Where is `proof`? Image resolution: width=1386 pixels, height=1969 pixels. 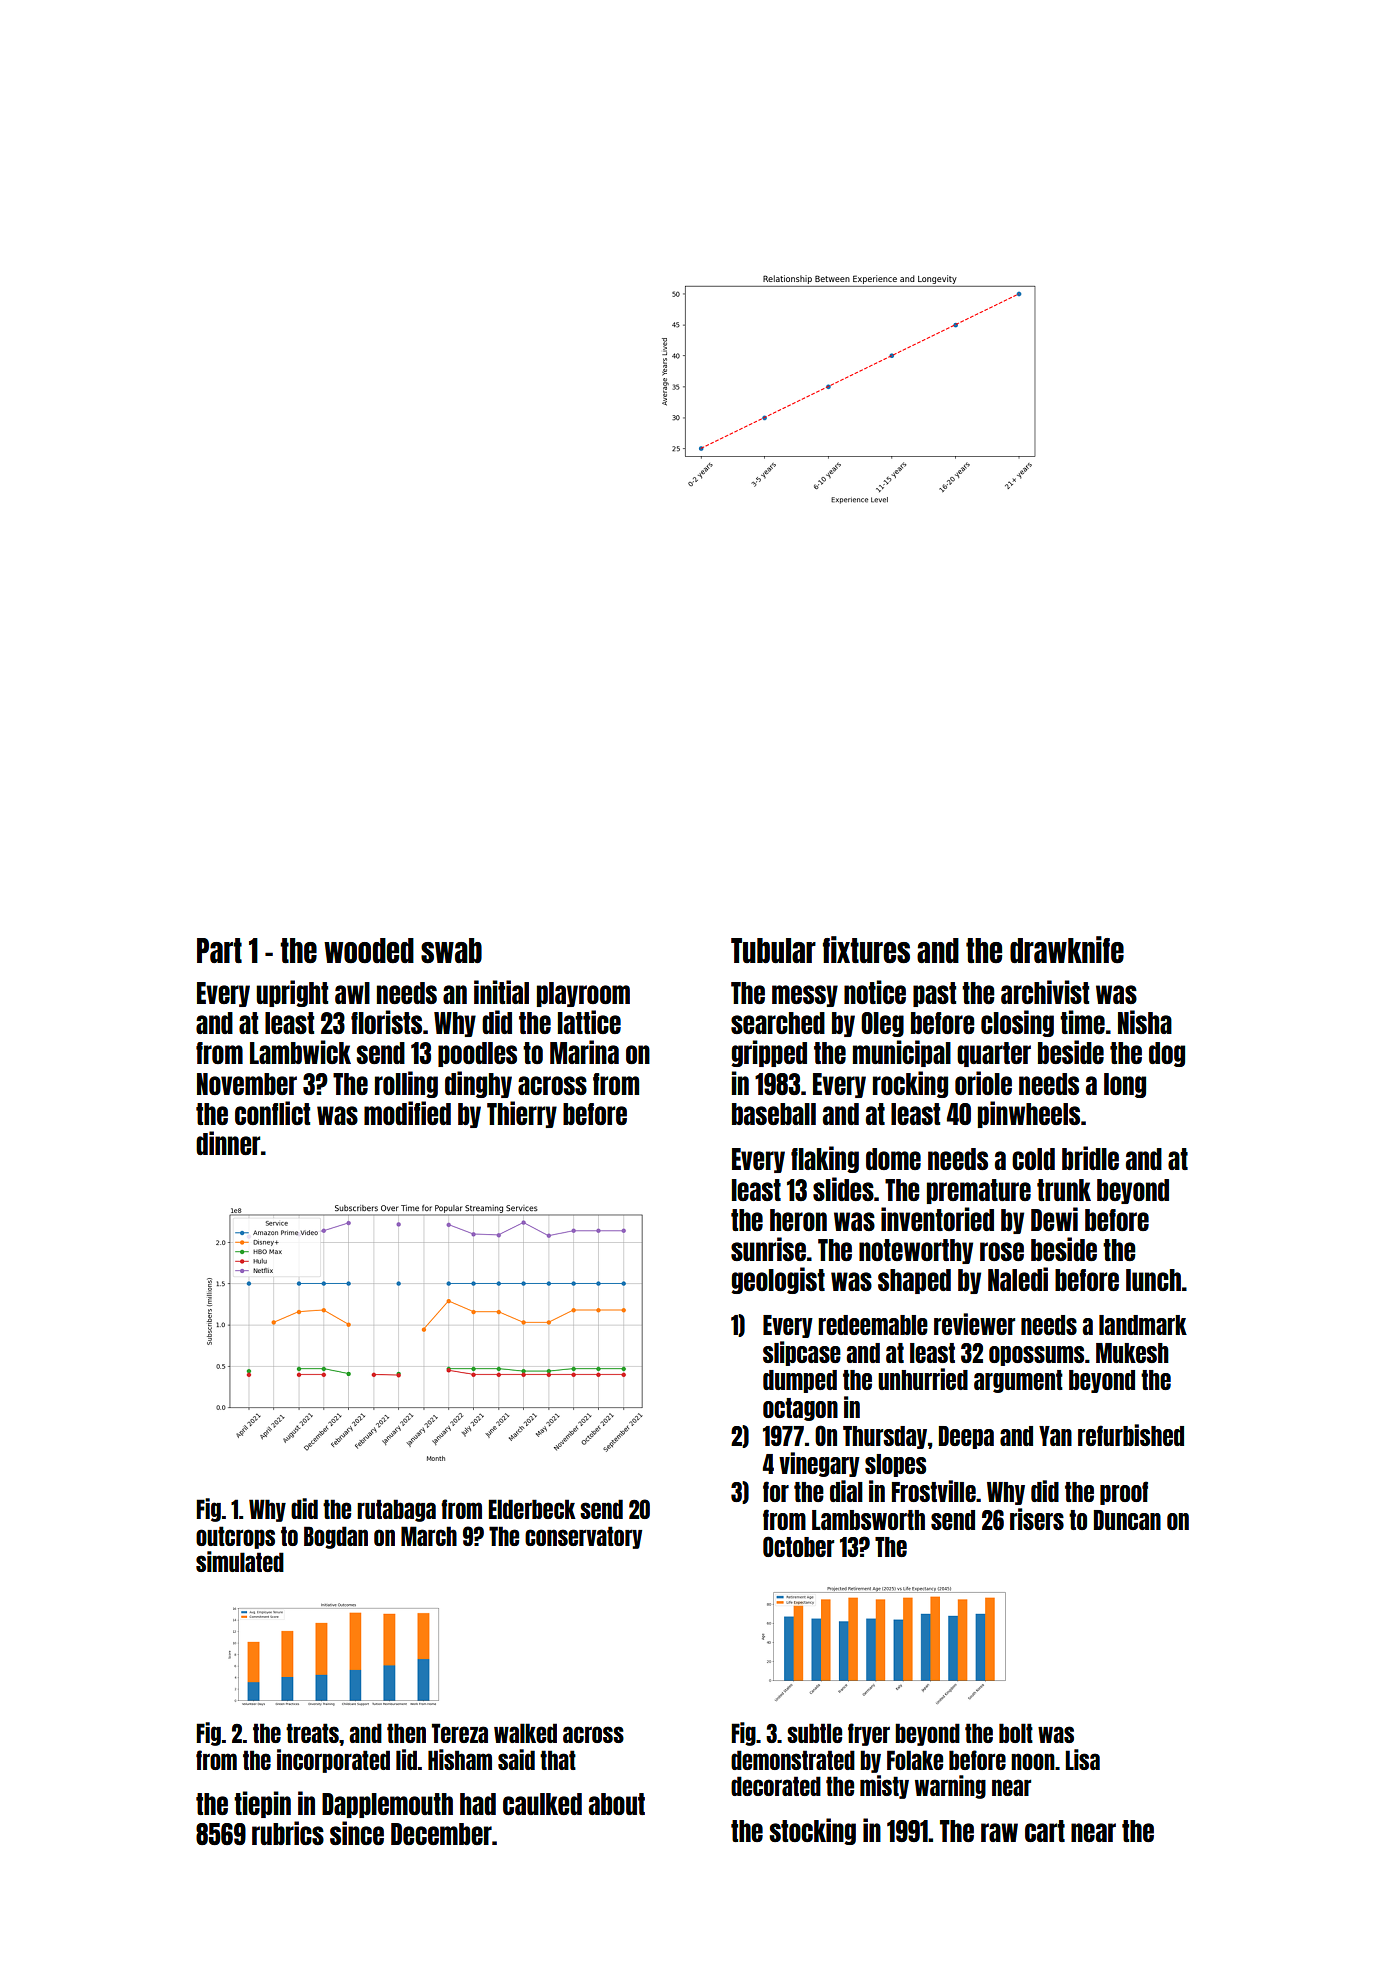
proof is located at coordinates (1124, 1493).
